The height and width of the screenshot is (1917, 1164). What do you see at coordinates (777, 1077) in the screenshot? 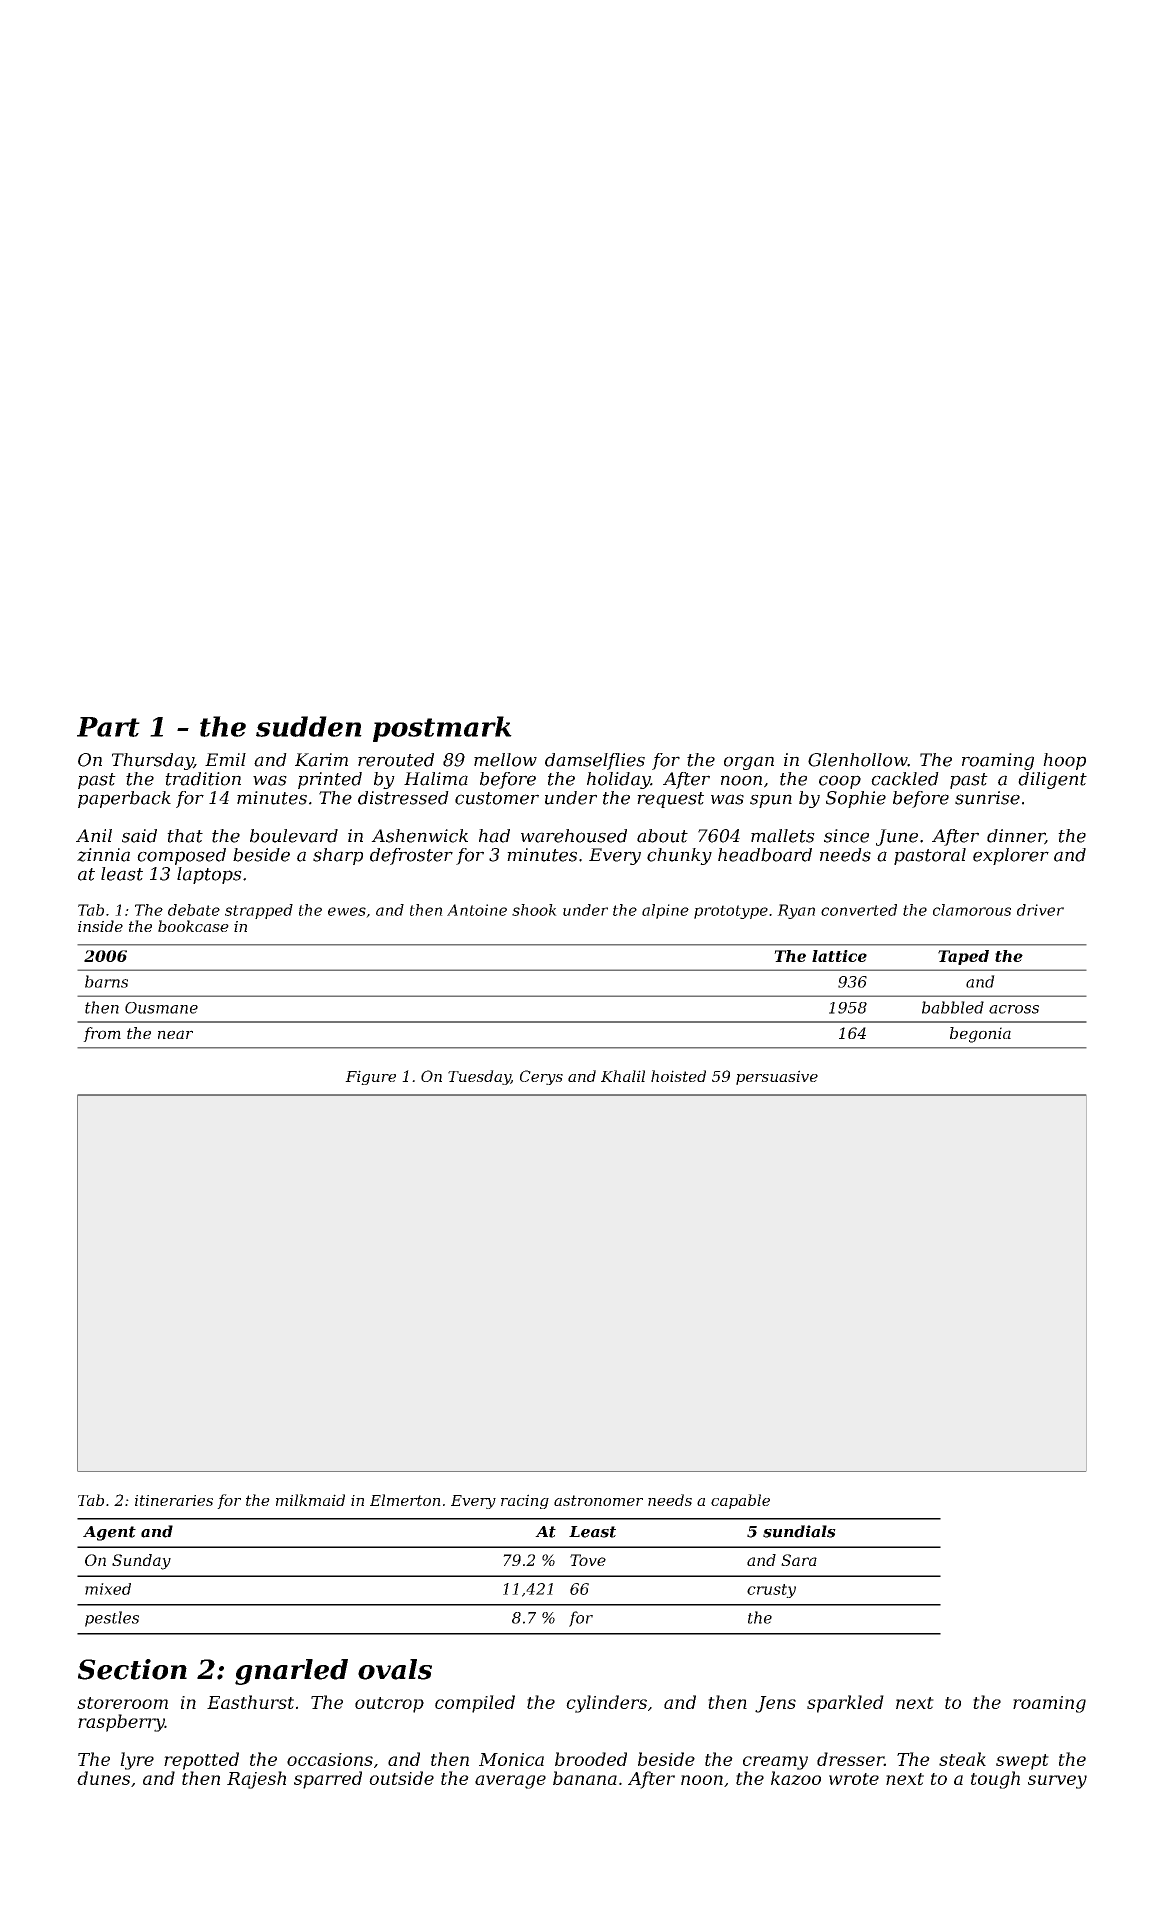
I see `persuasive` at bounding box center [777, 1077].
